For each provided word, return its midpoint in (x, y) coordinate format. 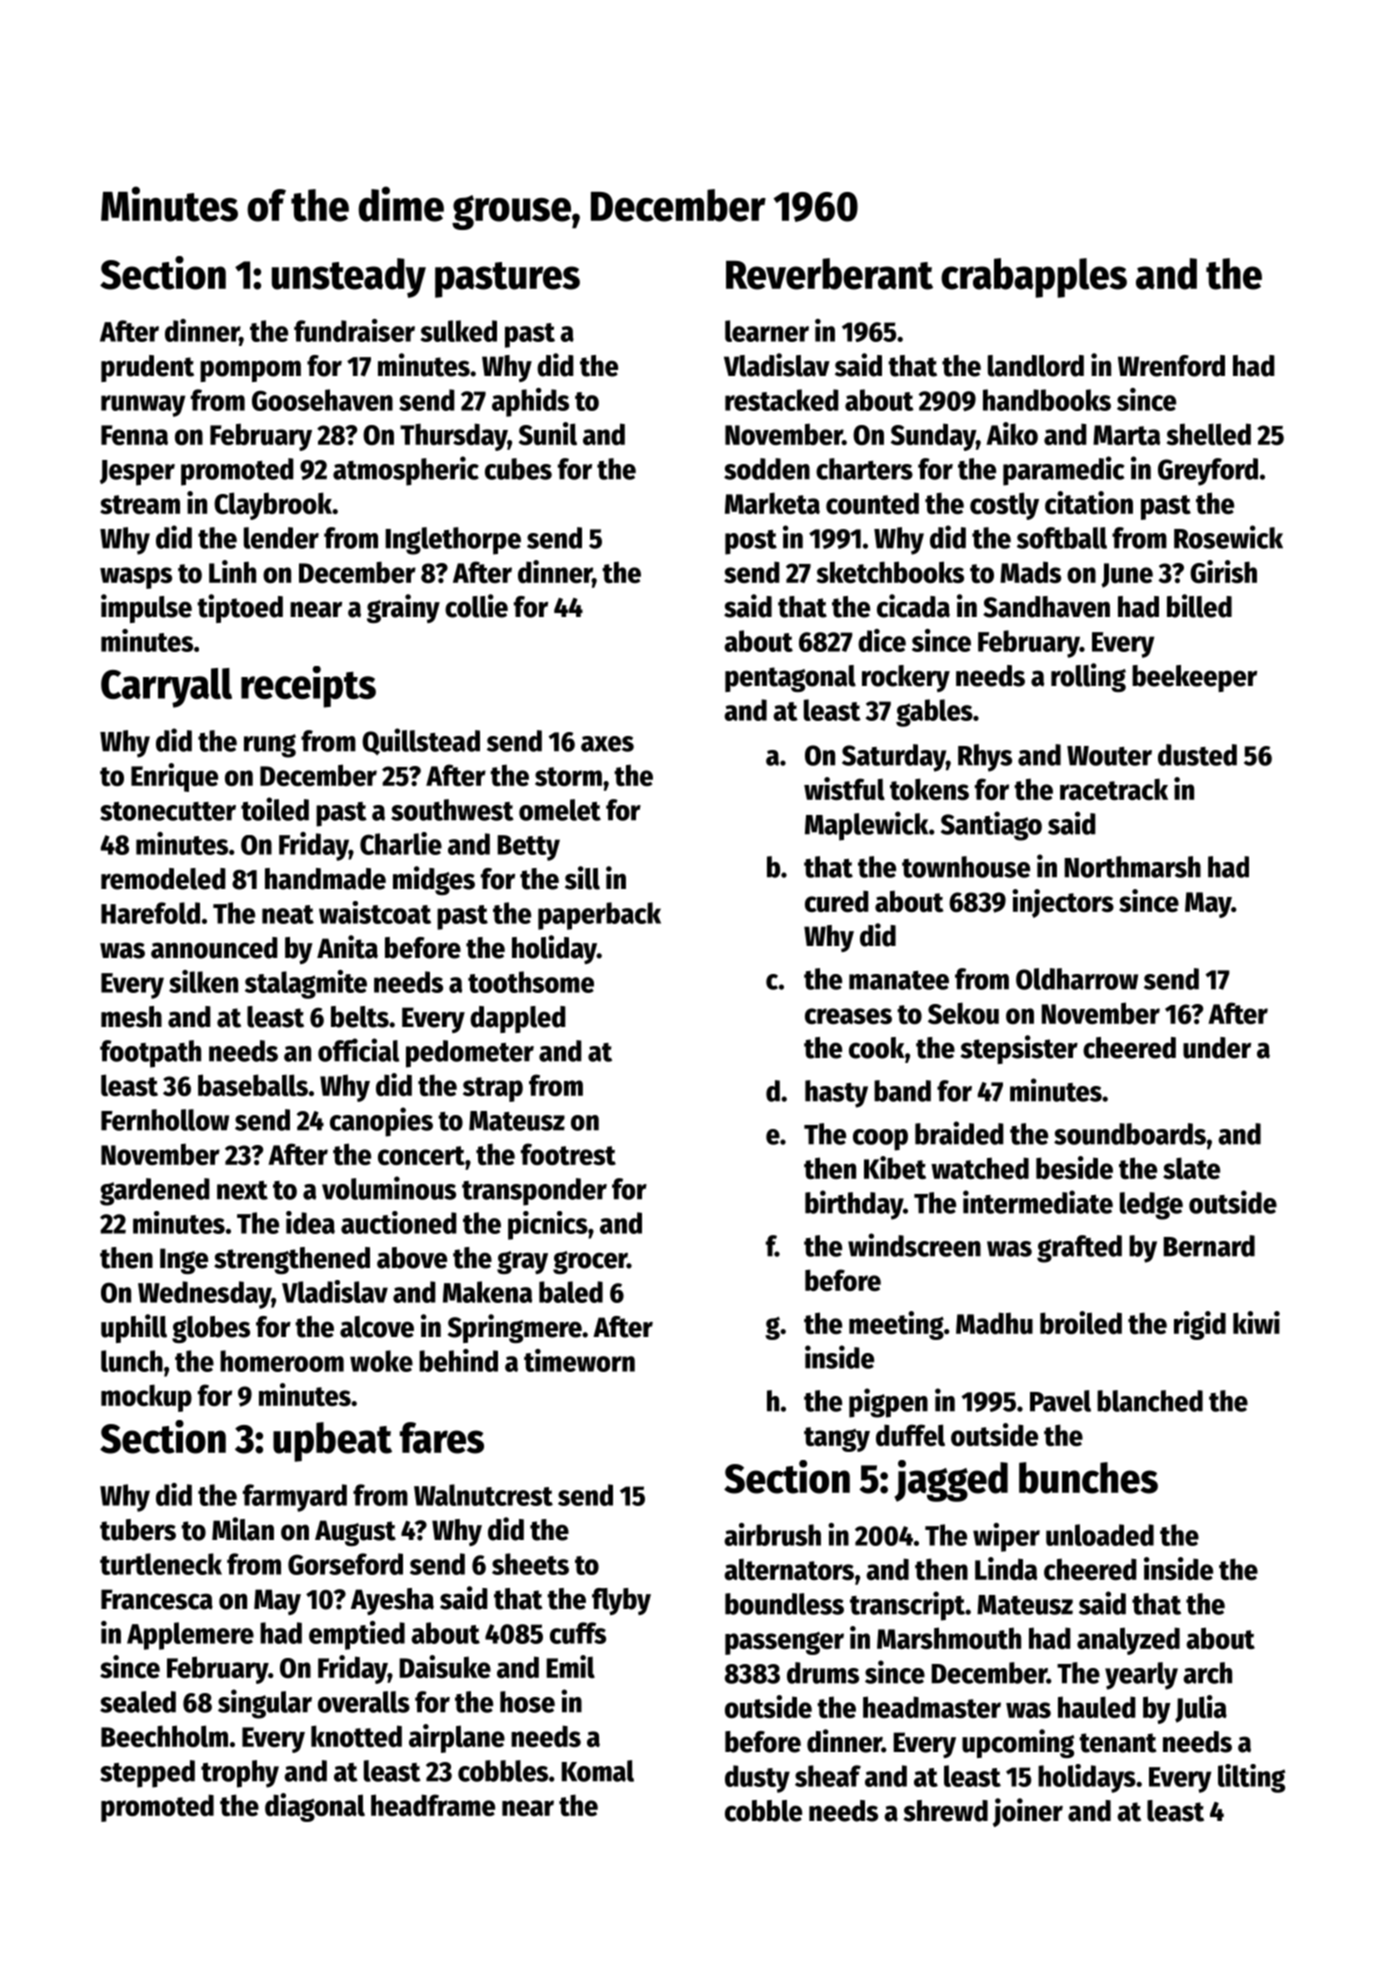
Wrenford (1171, 366)
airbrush (772, 1534)
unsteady (349, 278)
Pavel (1060, 1401)
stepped (147, 1774)
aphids (530, 402)
